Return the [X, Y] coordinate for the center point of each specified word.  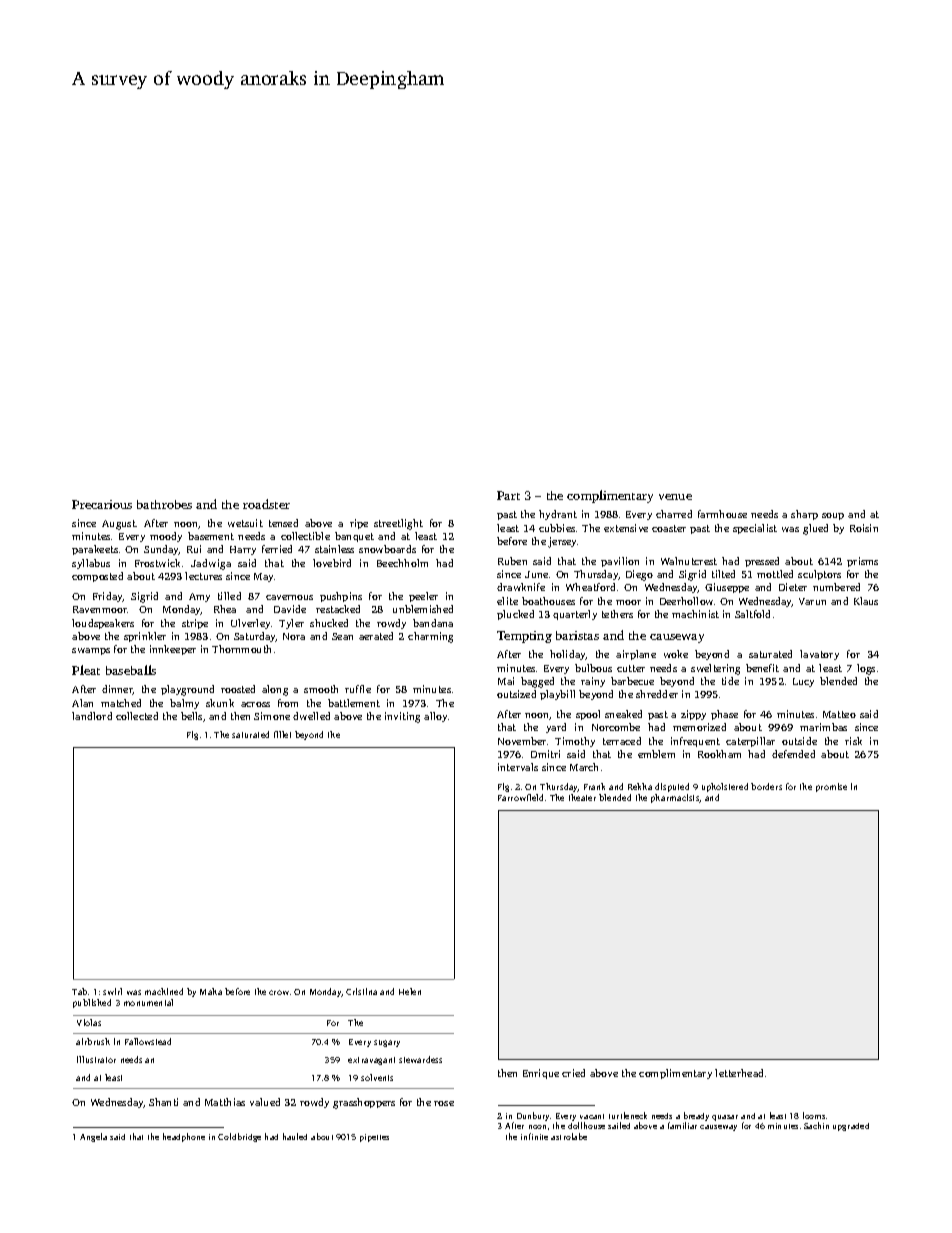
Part [508, 495]
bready [696, 1116]
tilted [723, 574]
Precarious [102, 504]
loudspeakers [103, 624]
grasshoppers [364, 1103]
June [536, 574]
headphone [184, 1137]
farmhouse [722, 514]
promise [831, 787]
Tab [79, 991]
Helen [410, 991]
